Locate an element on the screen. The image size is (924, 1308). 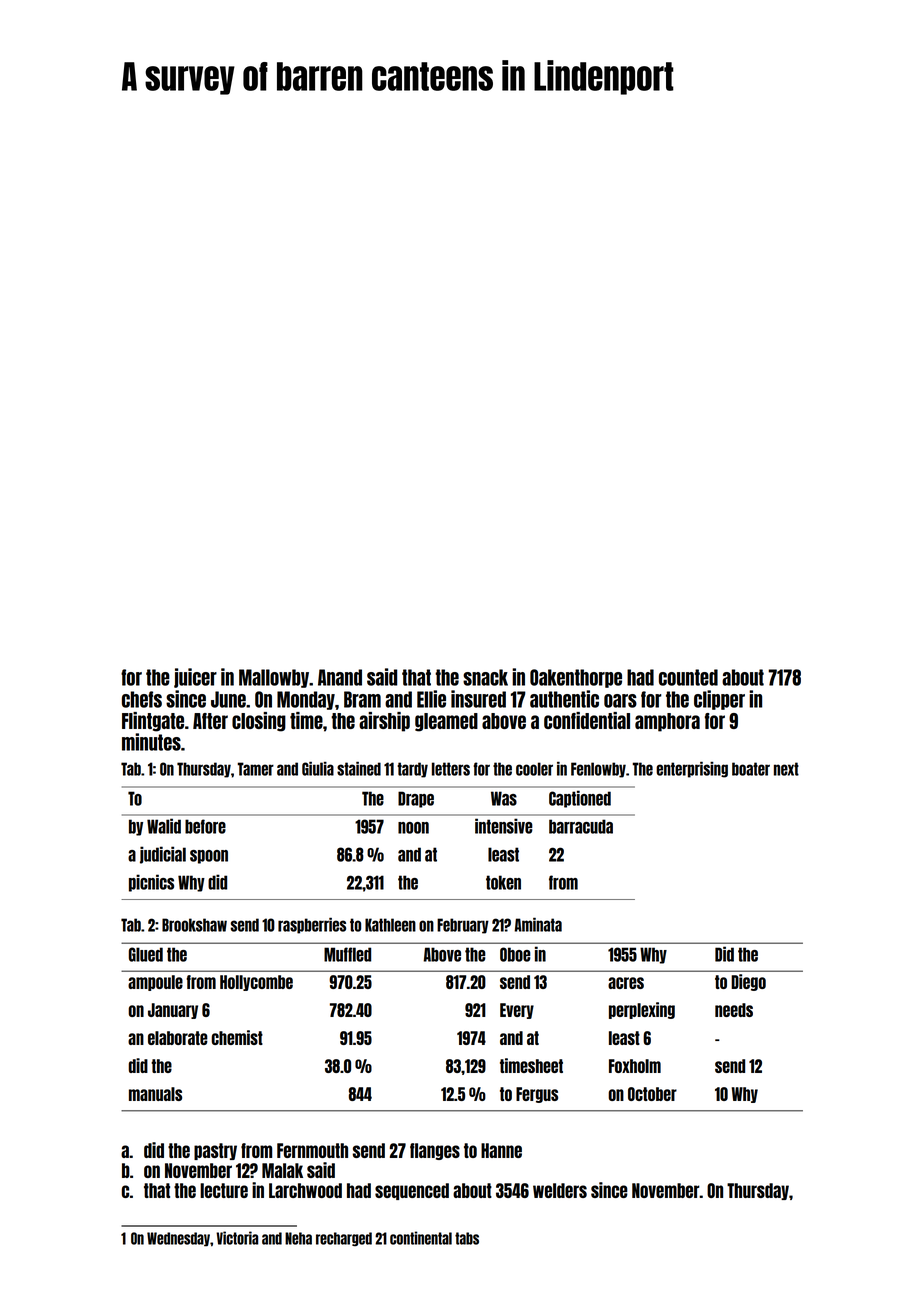
Anand is located at coordinates (340, 677).
